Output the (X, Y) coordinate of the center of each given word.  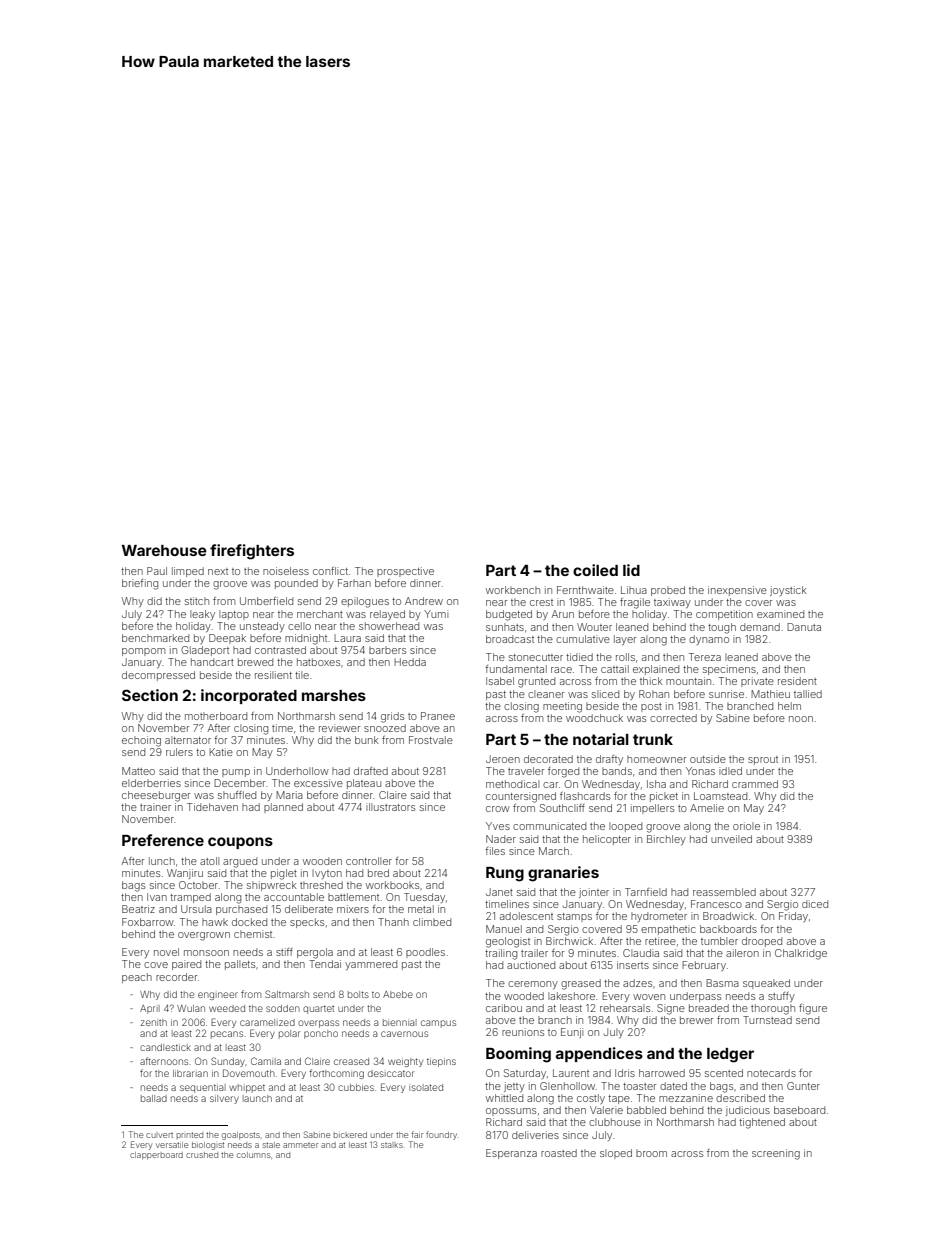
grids (392, 717)
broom (651, 1153)
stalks (392, 1145)
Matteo (138, 771)
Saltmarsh (287, 994)
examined (780, 614)
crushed (202, 1155)
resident (797, 681)
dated (673, 1086)
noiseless (286, 571)
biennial (400, 1022)
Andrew (424, 601)
